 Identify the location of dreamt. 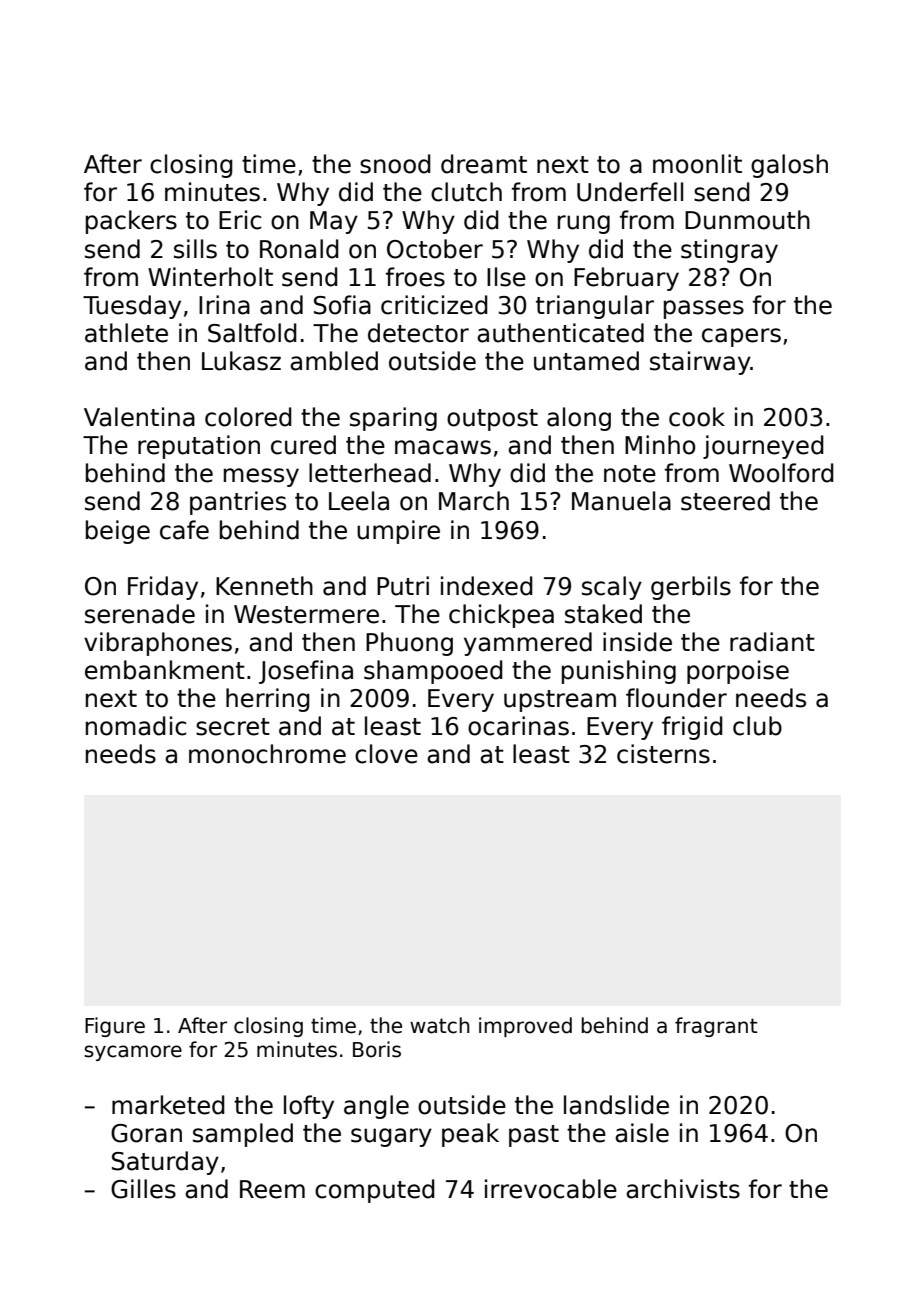
(484, 164).
